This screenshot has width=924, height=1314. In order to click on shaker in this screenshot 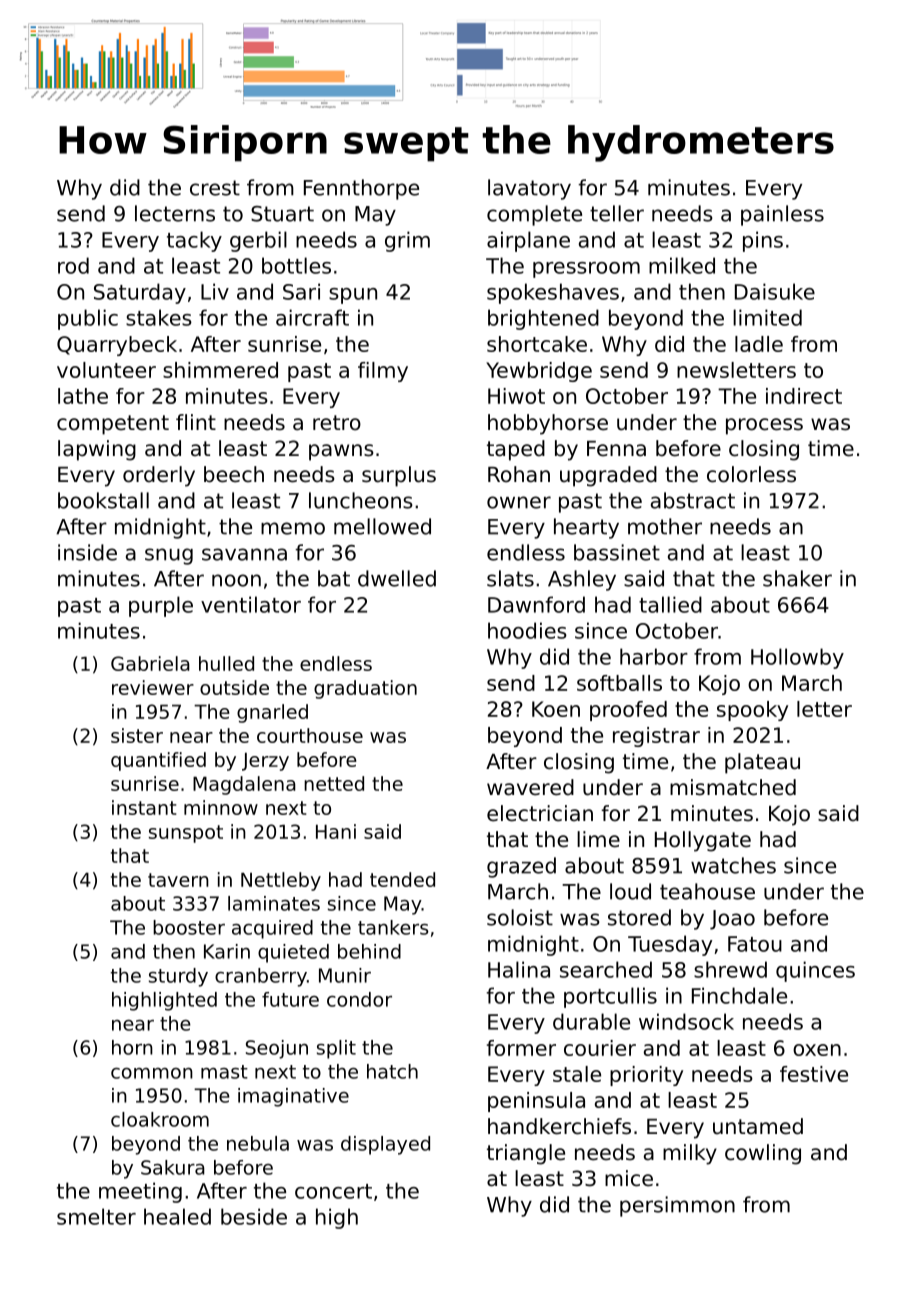, I will do `click(797, 578)`.
